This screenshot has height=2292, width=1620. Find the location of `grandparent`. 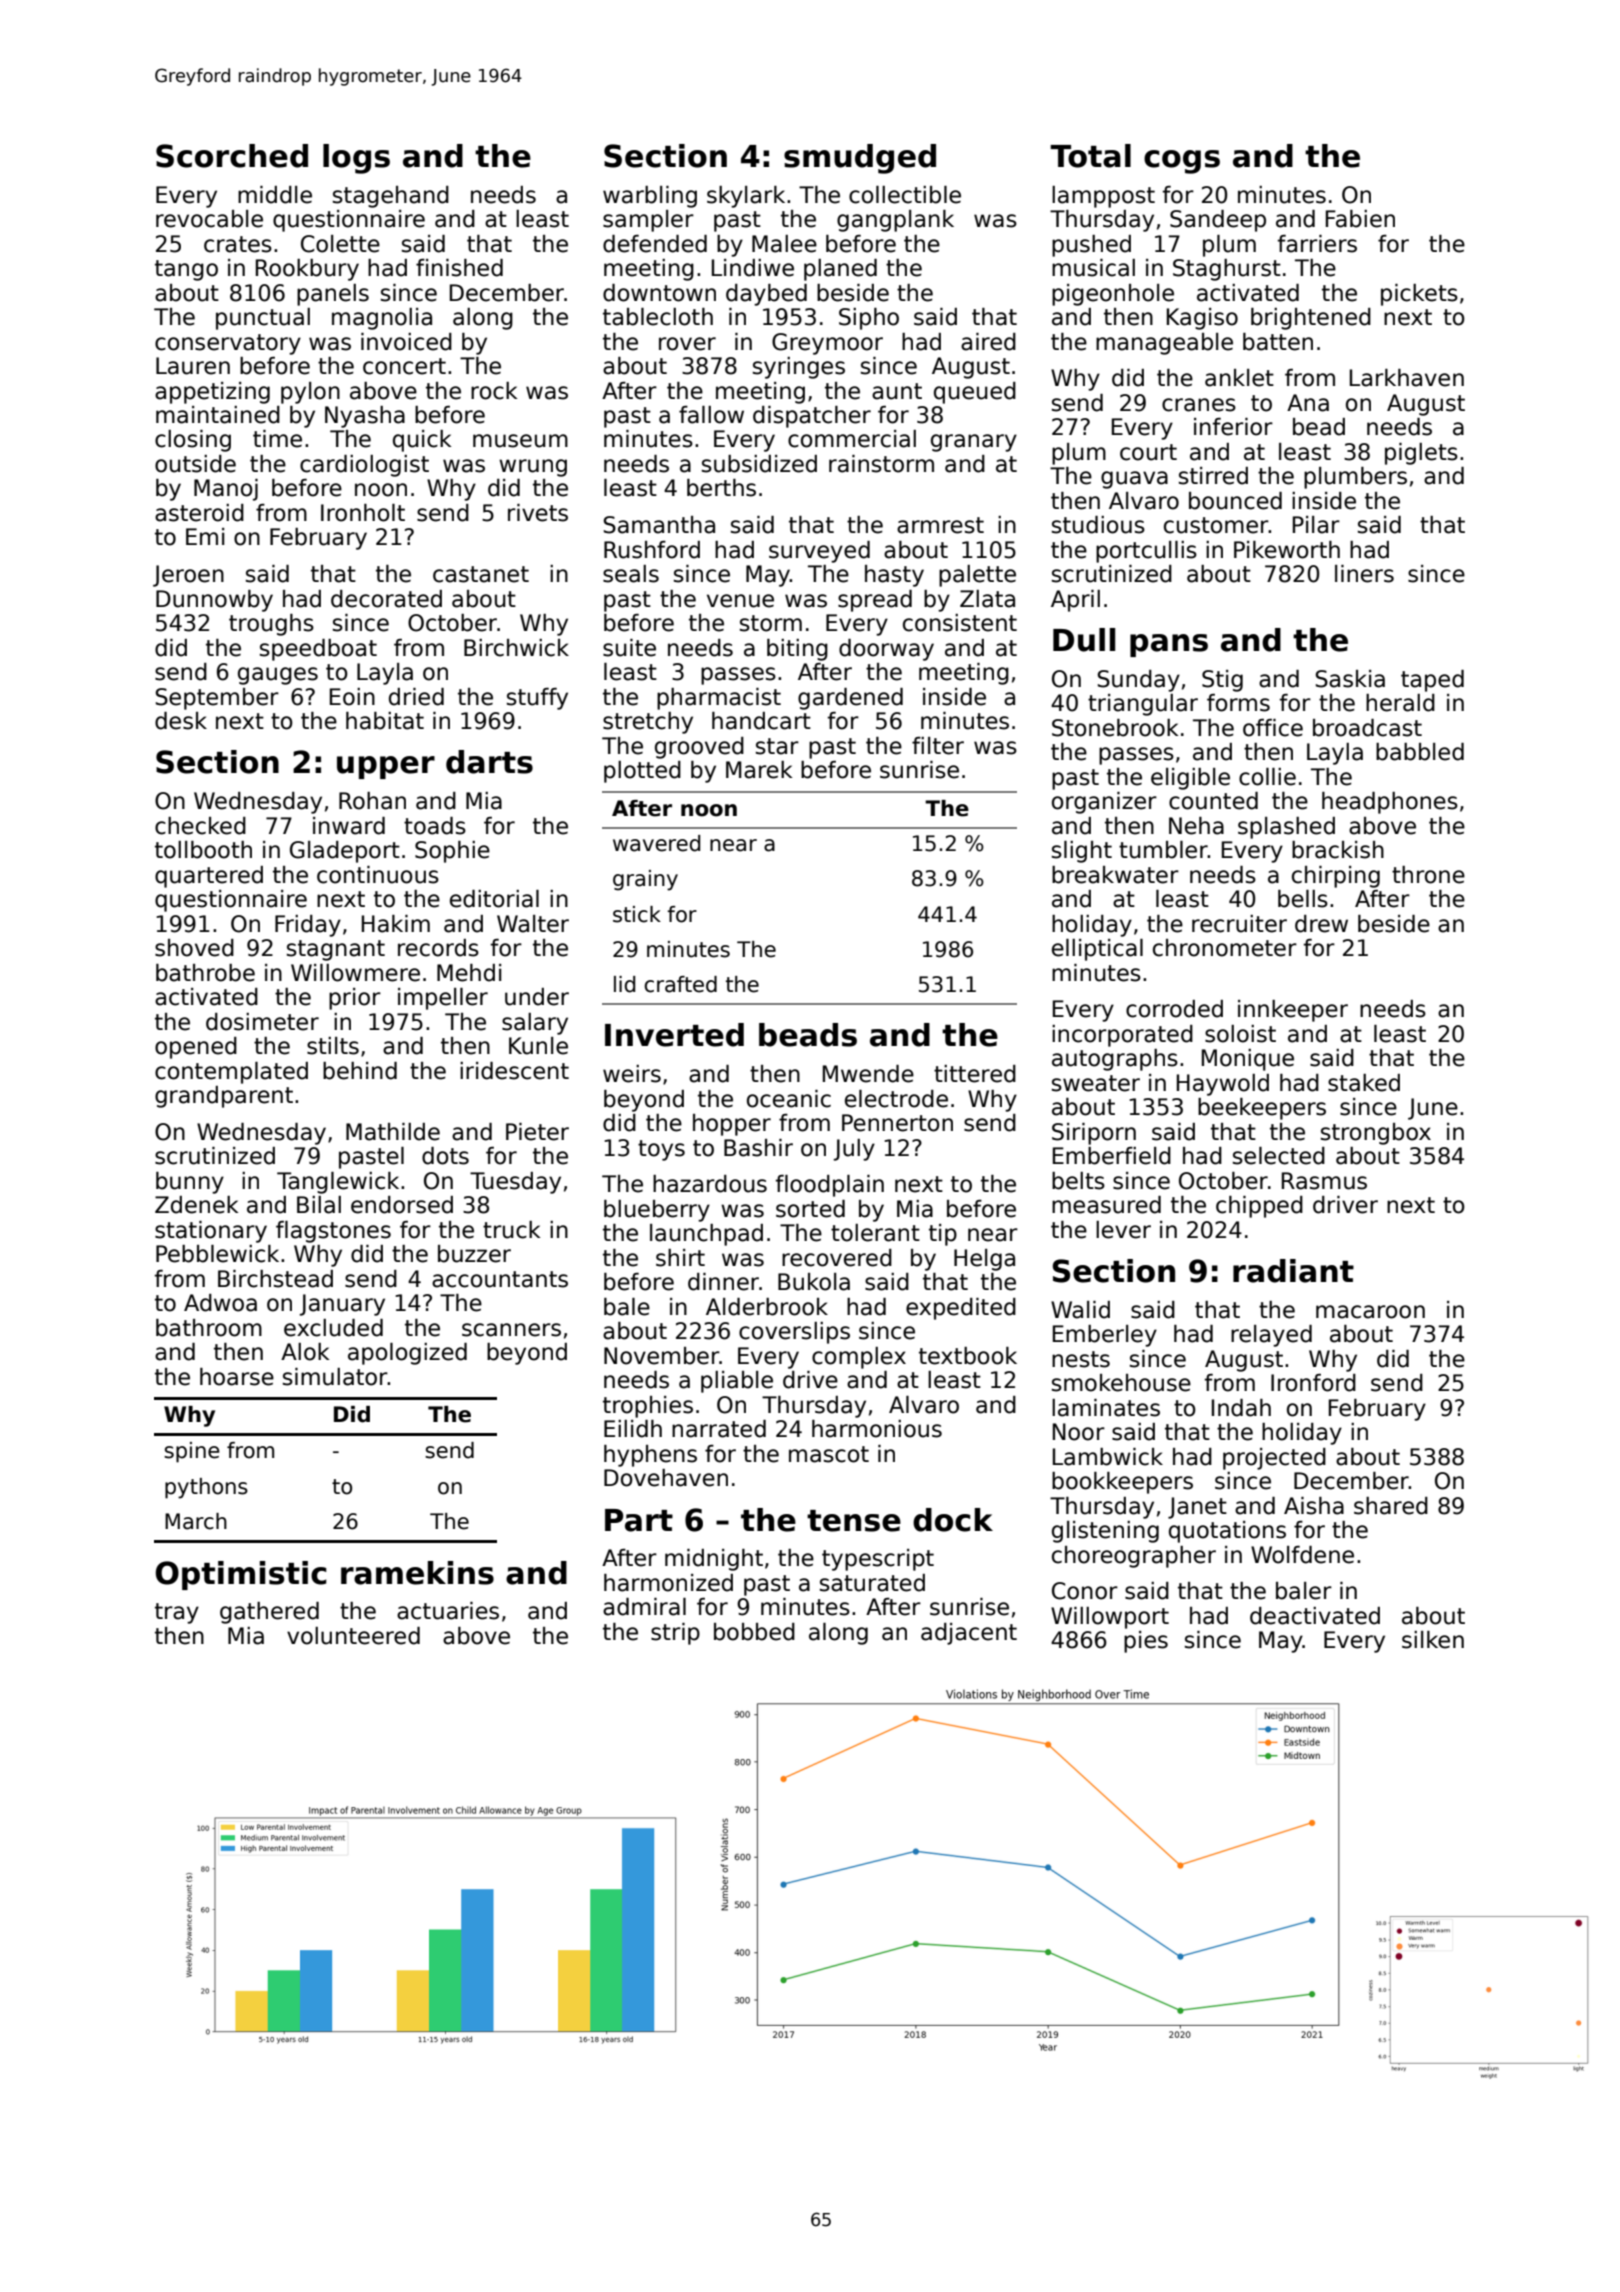

grandparent is located at coordinates (224, 1097).
